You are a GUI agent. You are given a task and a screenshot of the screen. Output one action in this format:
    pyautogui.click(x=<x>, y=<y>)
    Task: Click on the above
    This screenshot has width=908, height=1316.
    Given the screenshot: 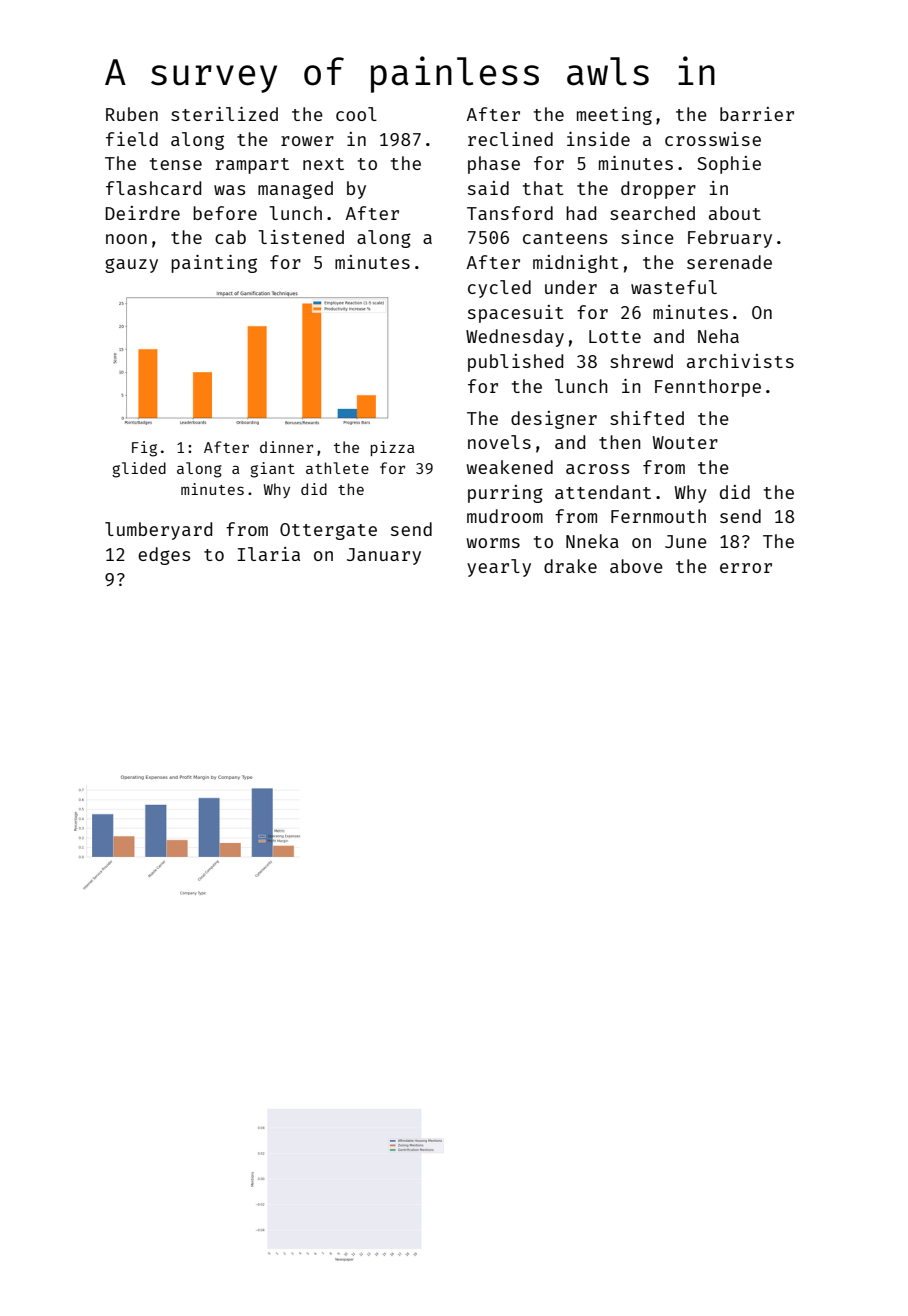 What is the action you would take?
    pyautogui.click(x=636, y=566)
